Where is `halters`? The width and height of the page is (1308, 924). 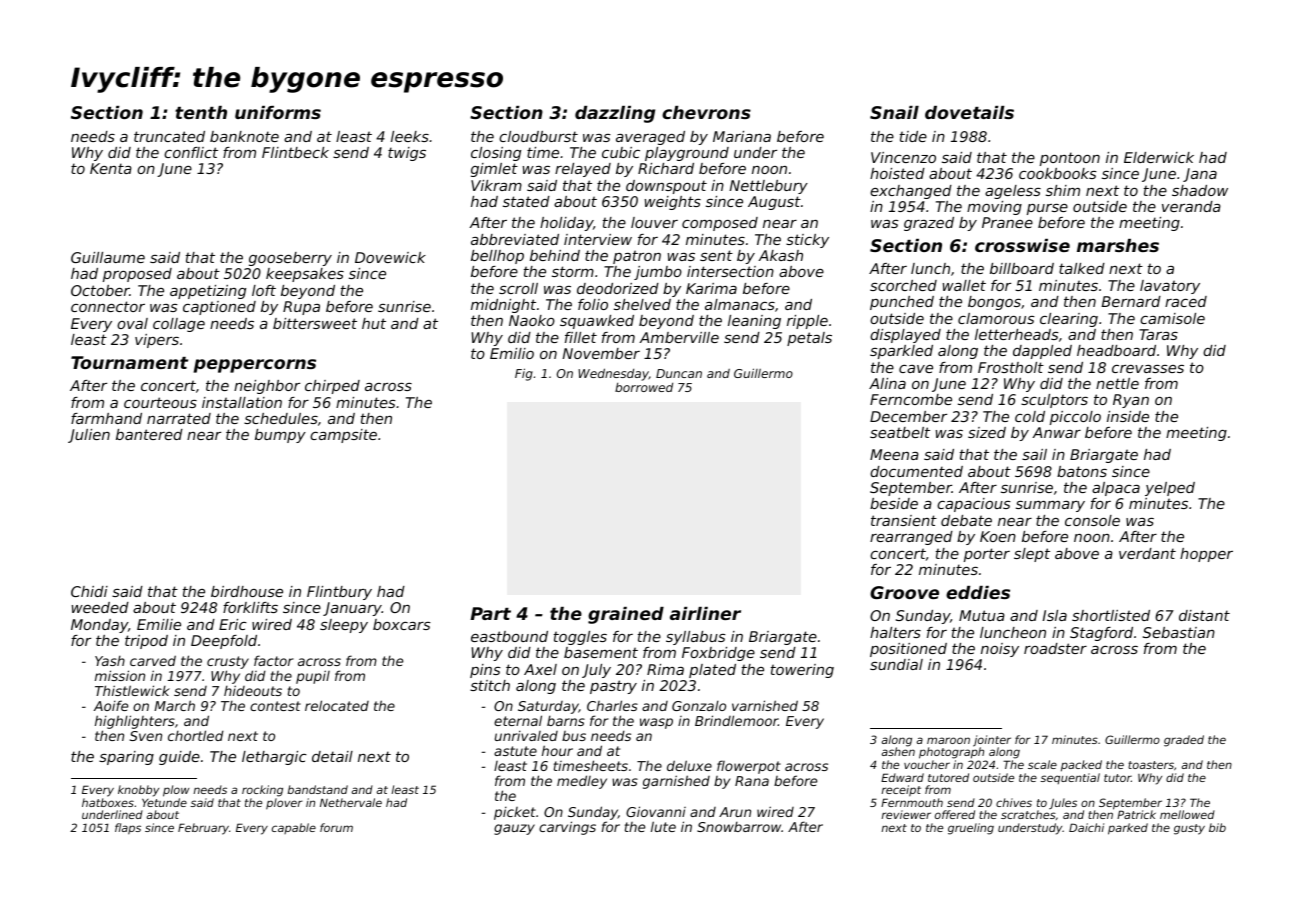
halters is located at coordinates (895, 632).
